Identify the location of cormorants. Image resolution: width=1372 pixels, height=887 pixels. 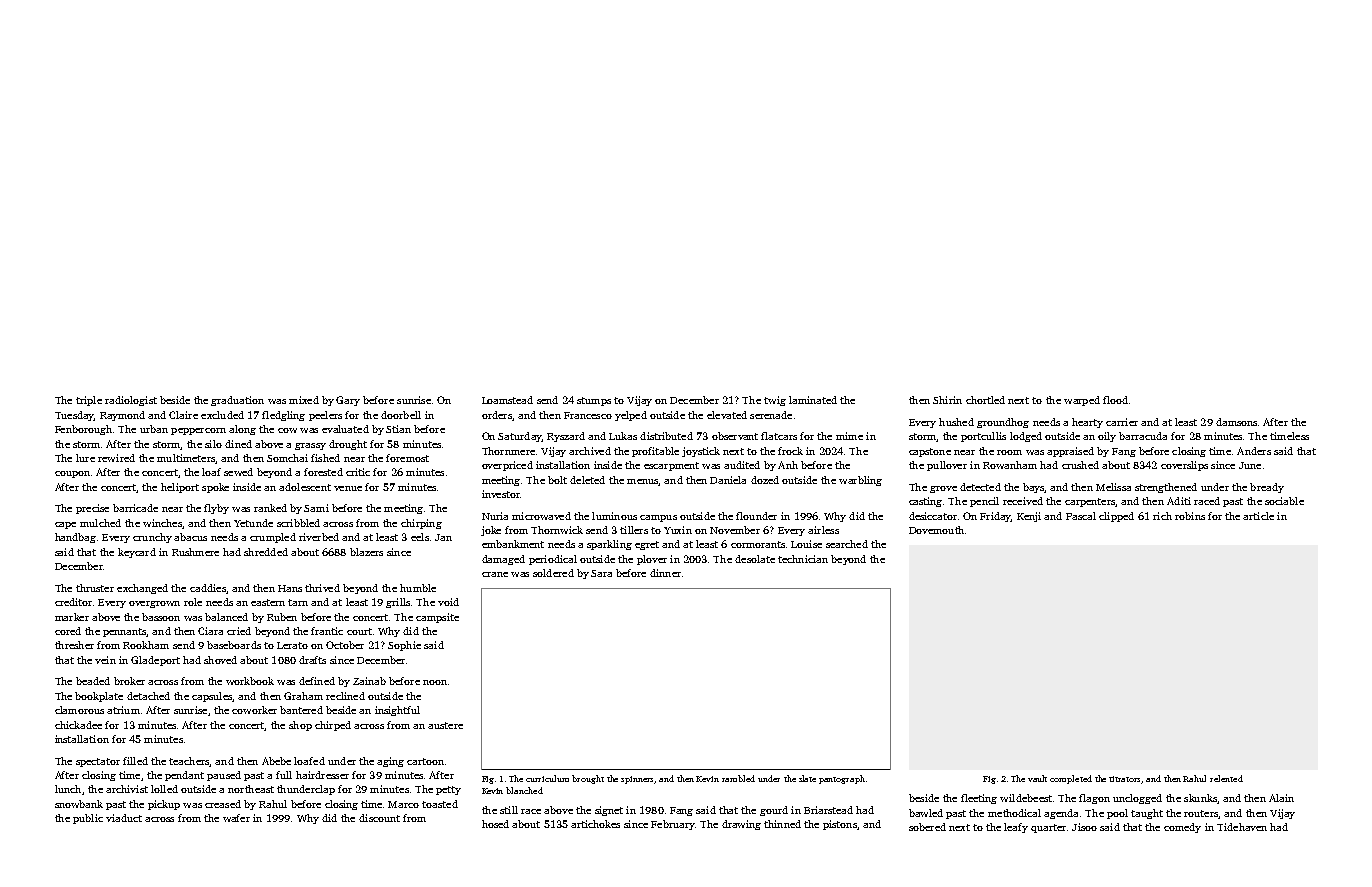
(758, 544).
